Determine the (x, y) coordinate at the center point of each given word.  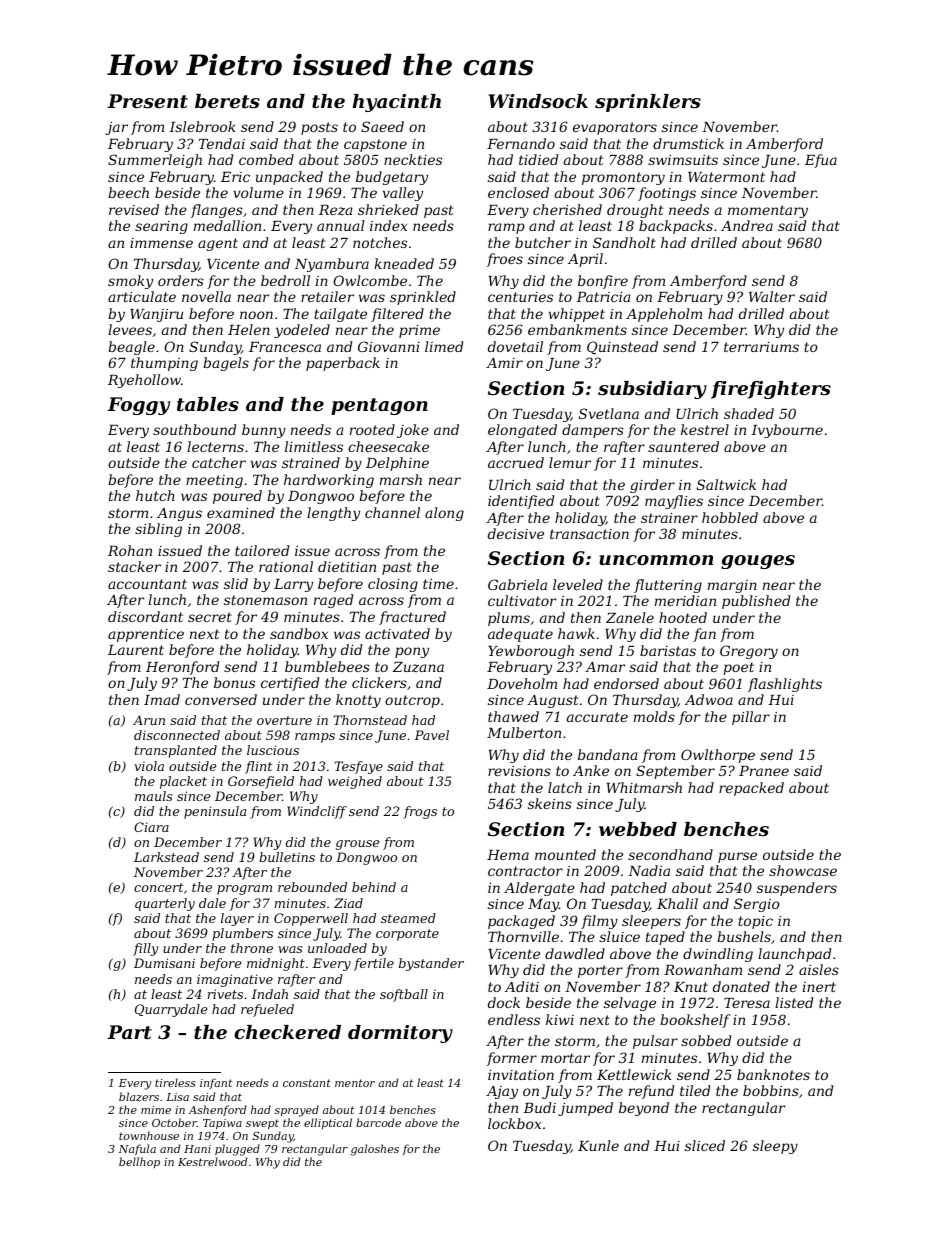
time (438, 584)
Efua (821, 161)
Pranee (764, 771)
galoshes (375, 1150)
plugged (237, 1150)
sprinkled (423, 298)
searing (161, 227)
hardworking (329, 481)
